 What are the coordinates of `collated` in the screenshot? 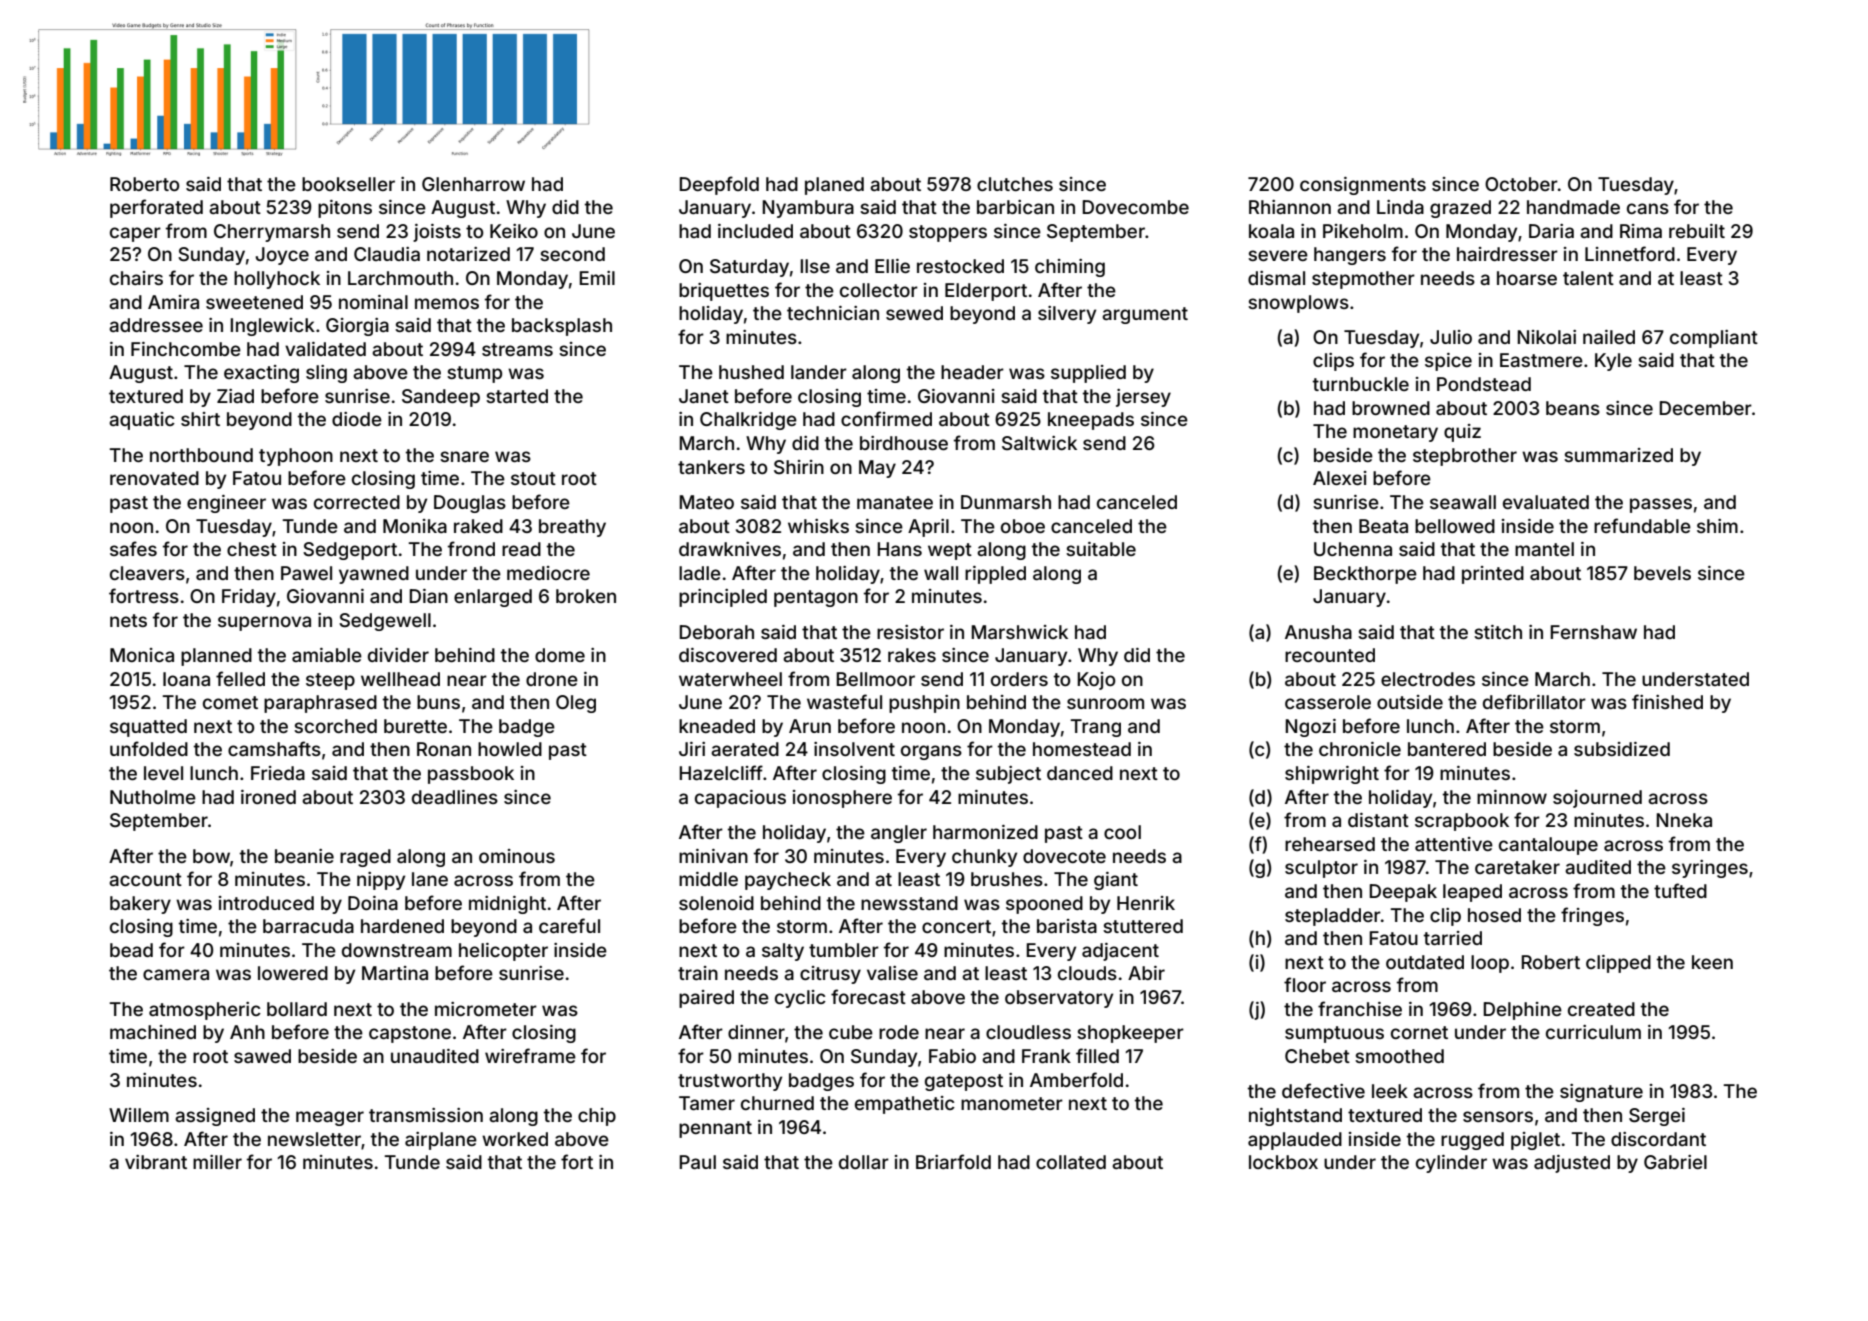 It's located at (1071, 1162).
